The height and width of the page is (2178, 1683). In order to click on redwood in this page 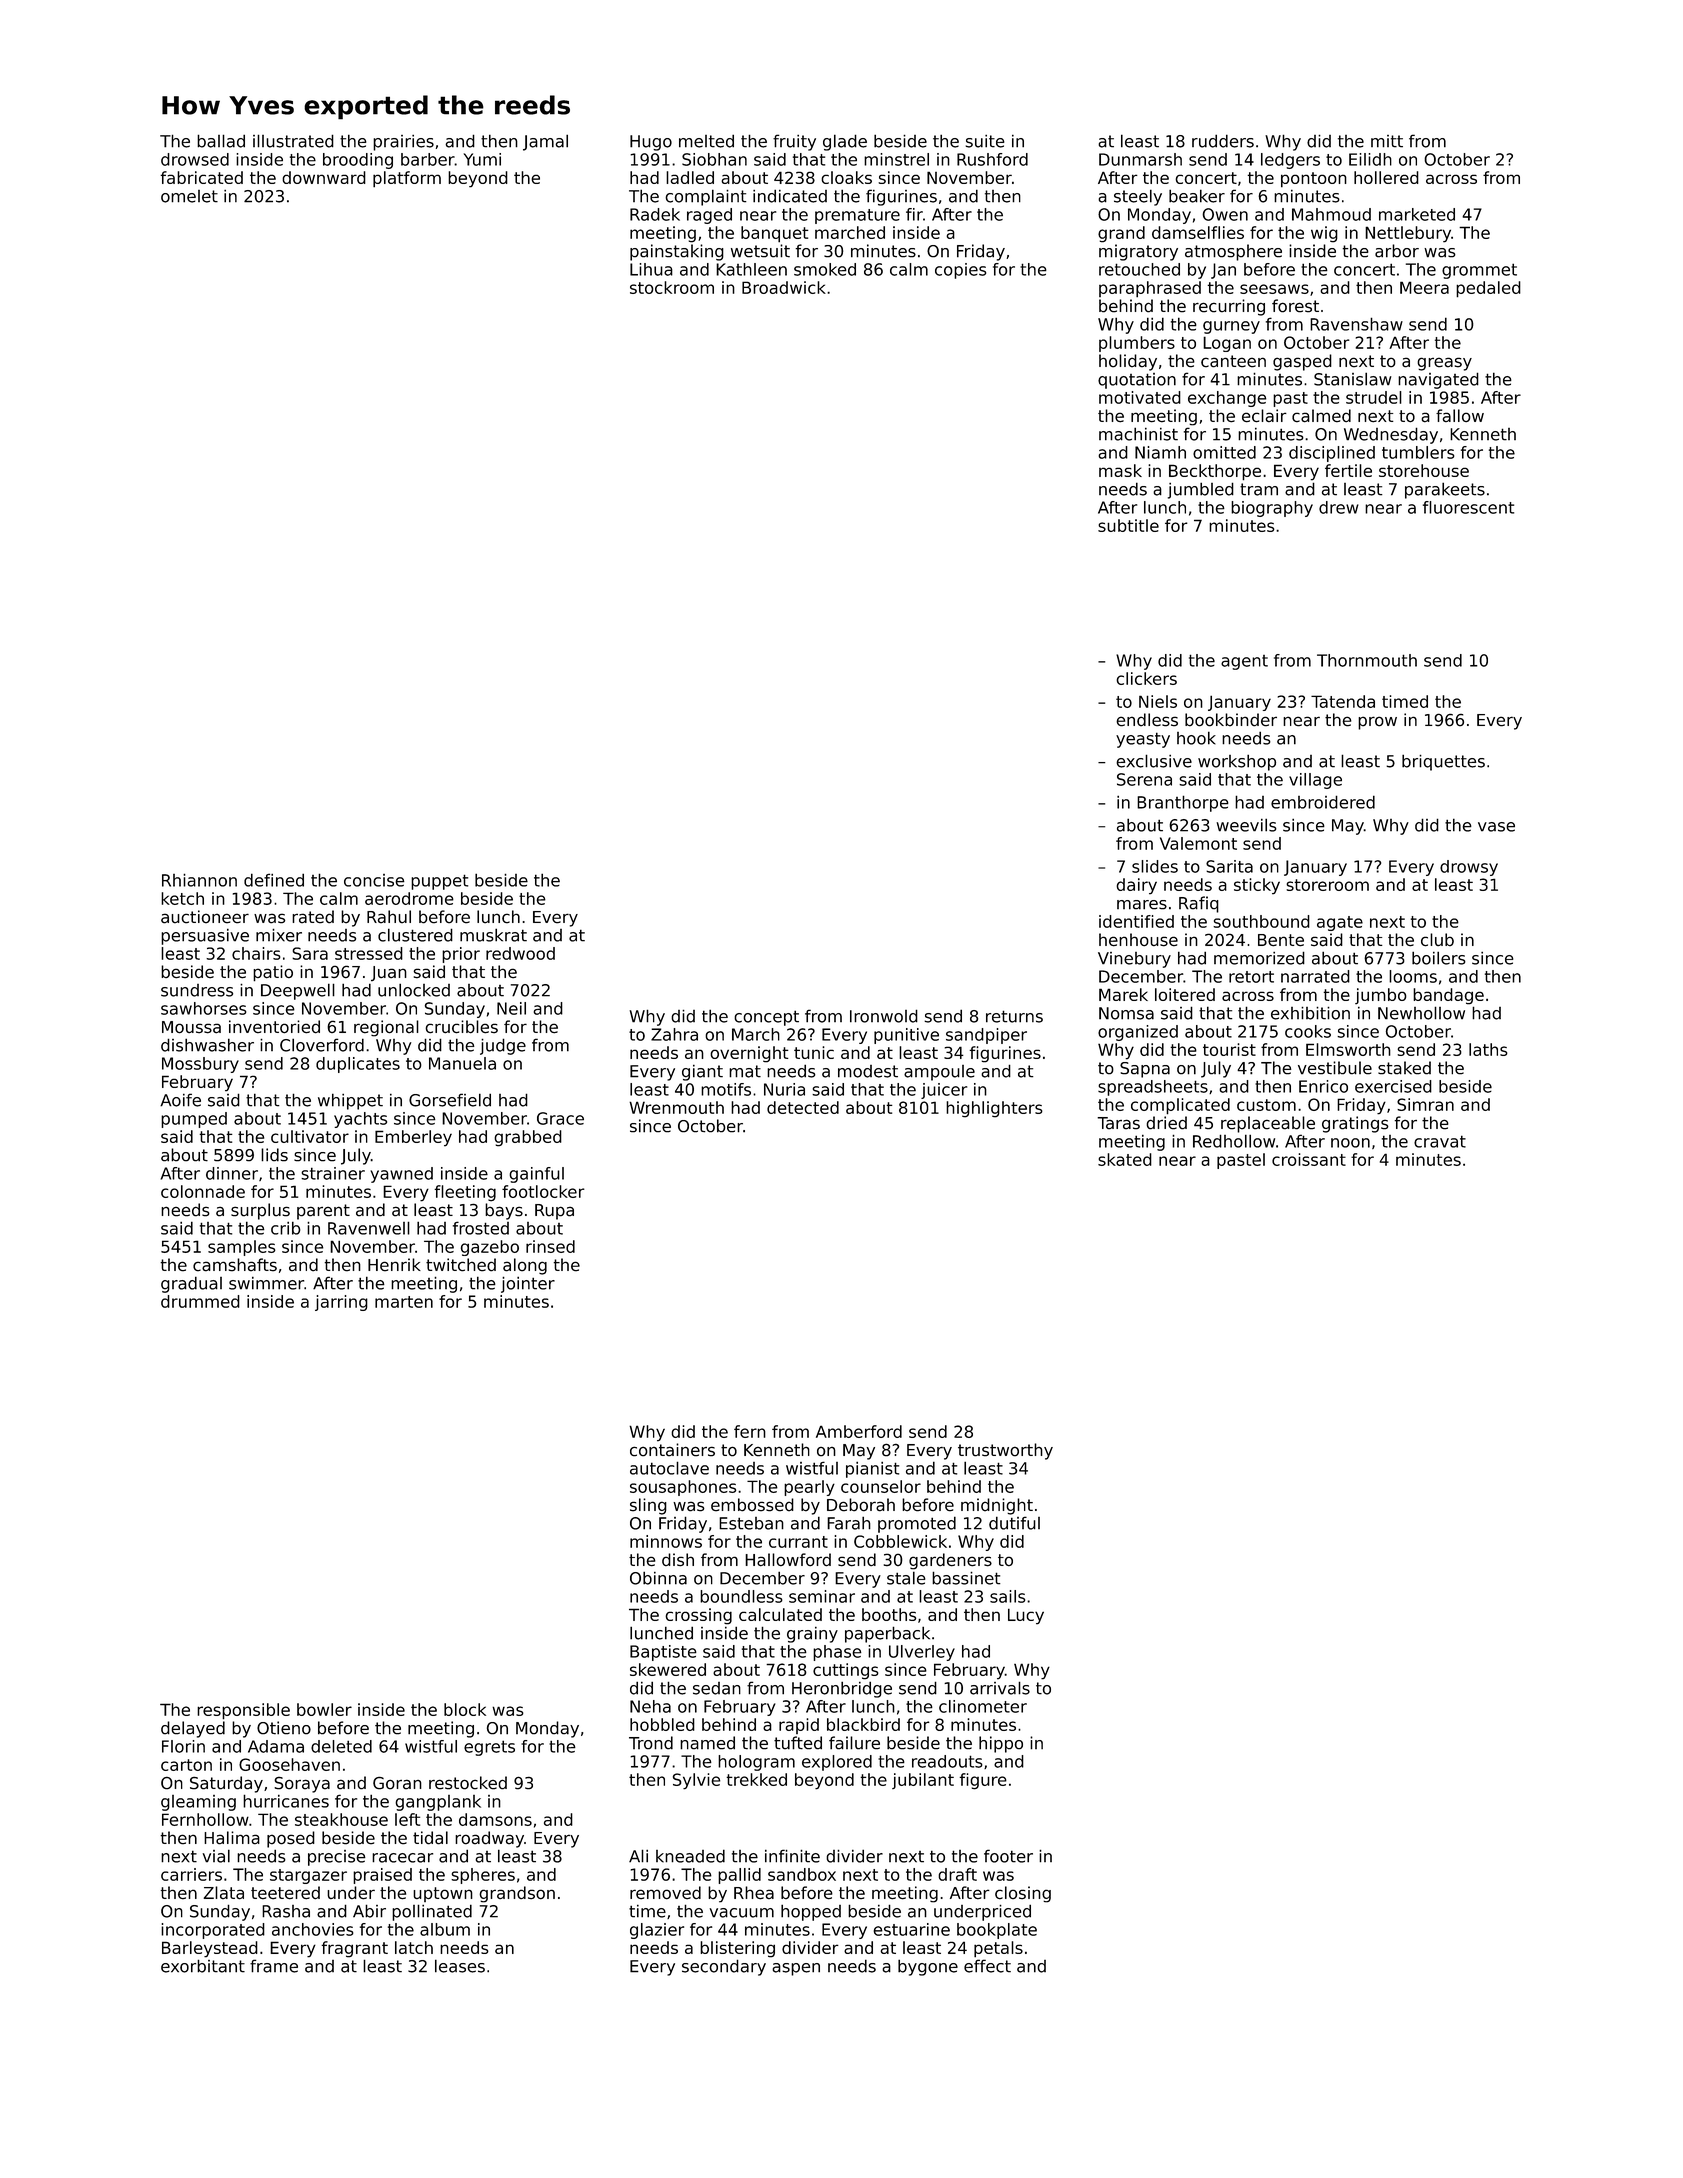, I will do `click(520, 953)`.
